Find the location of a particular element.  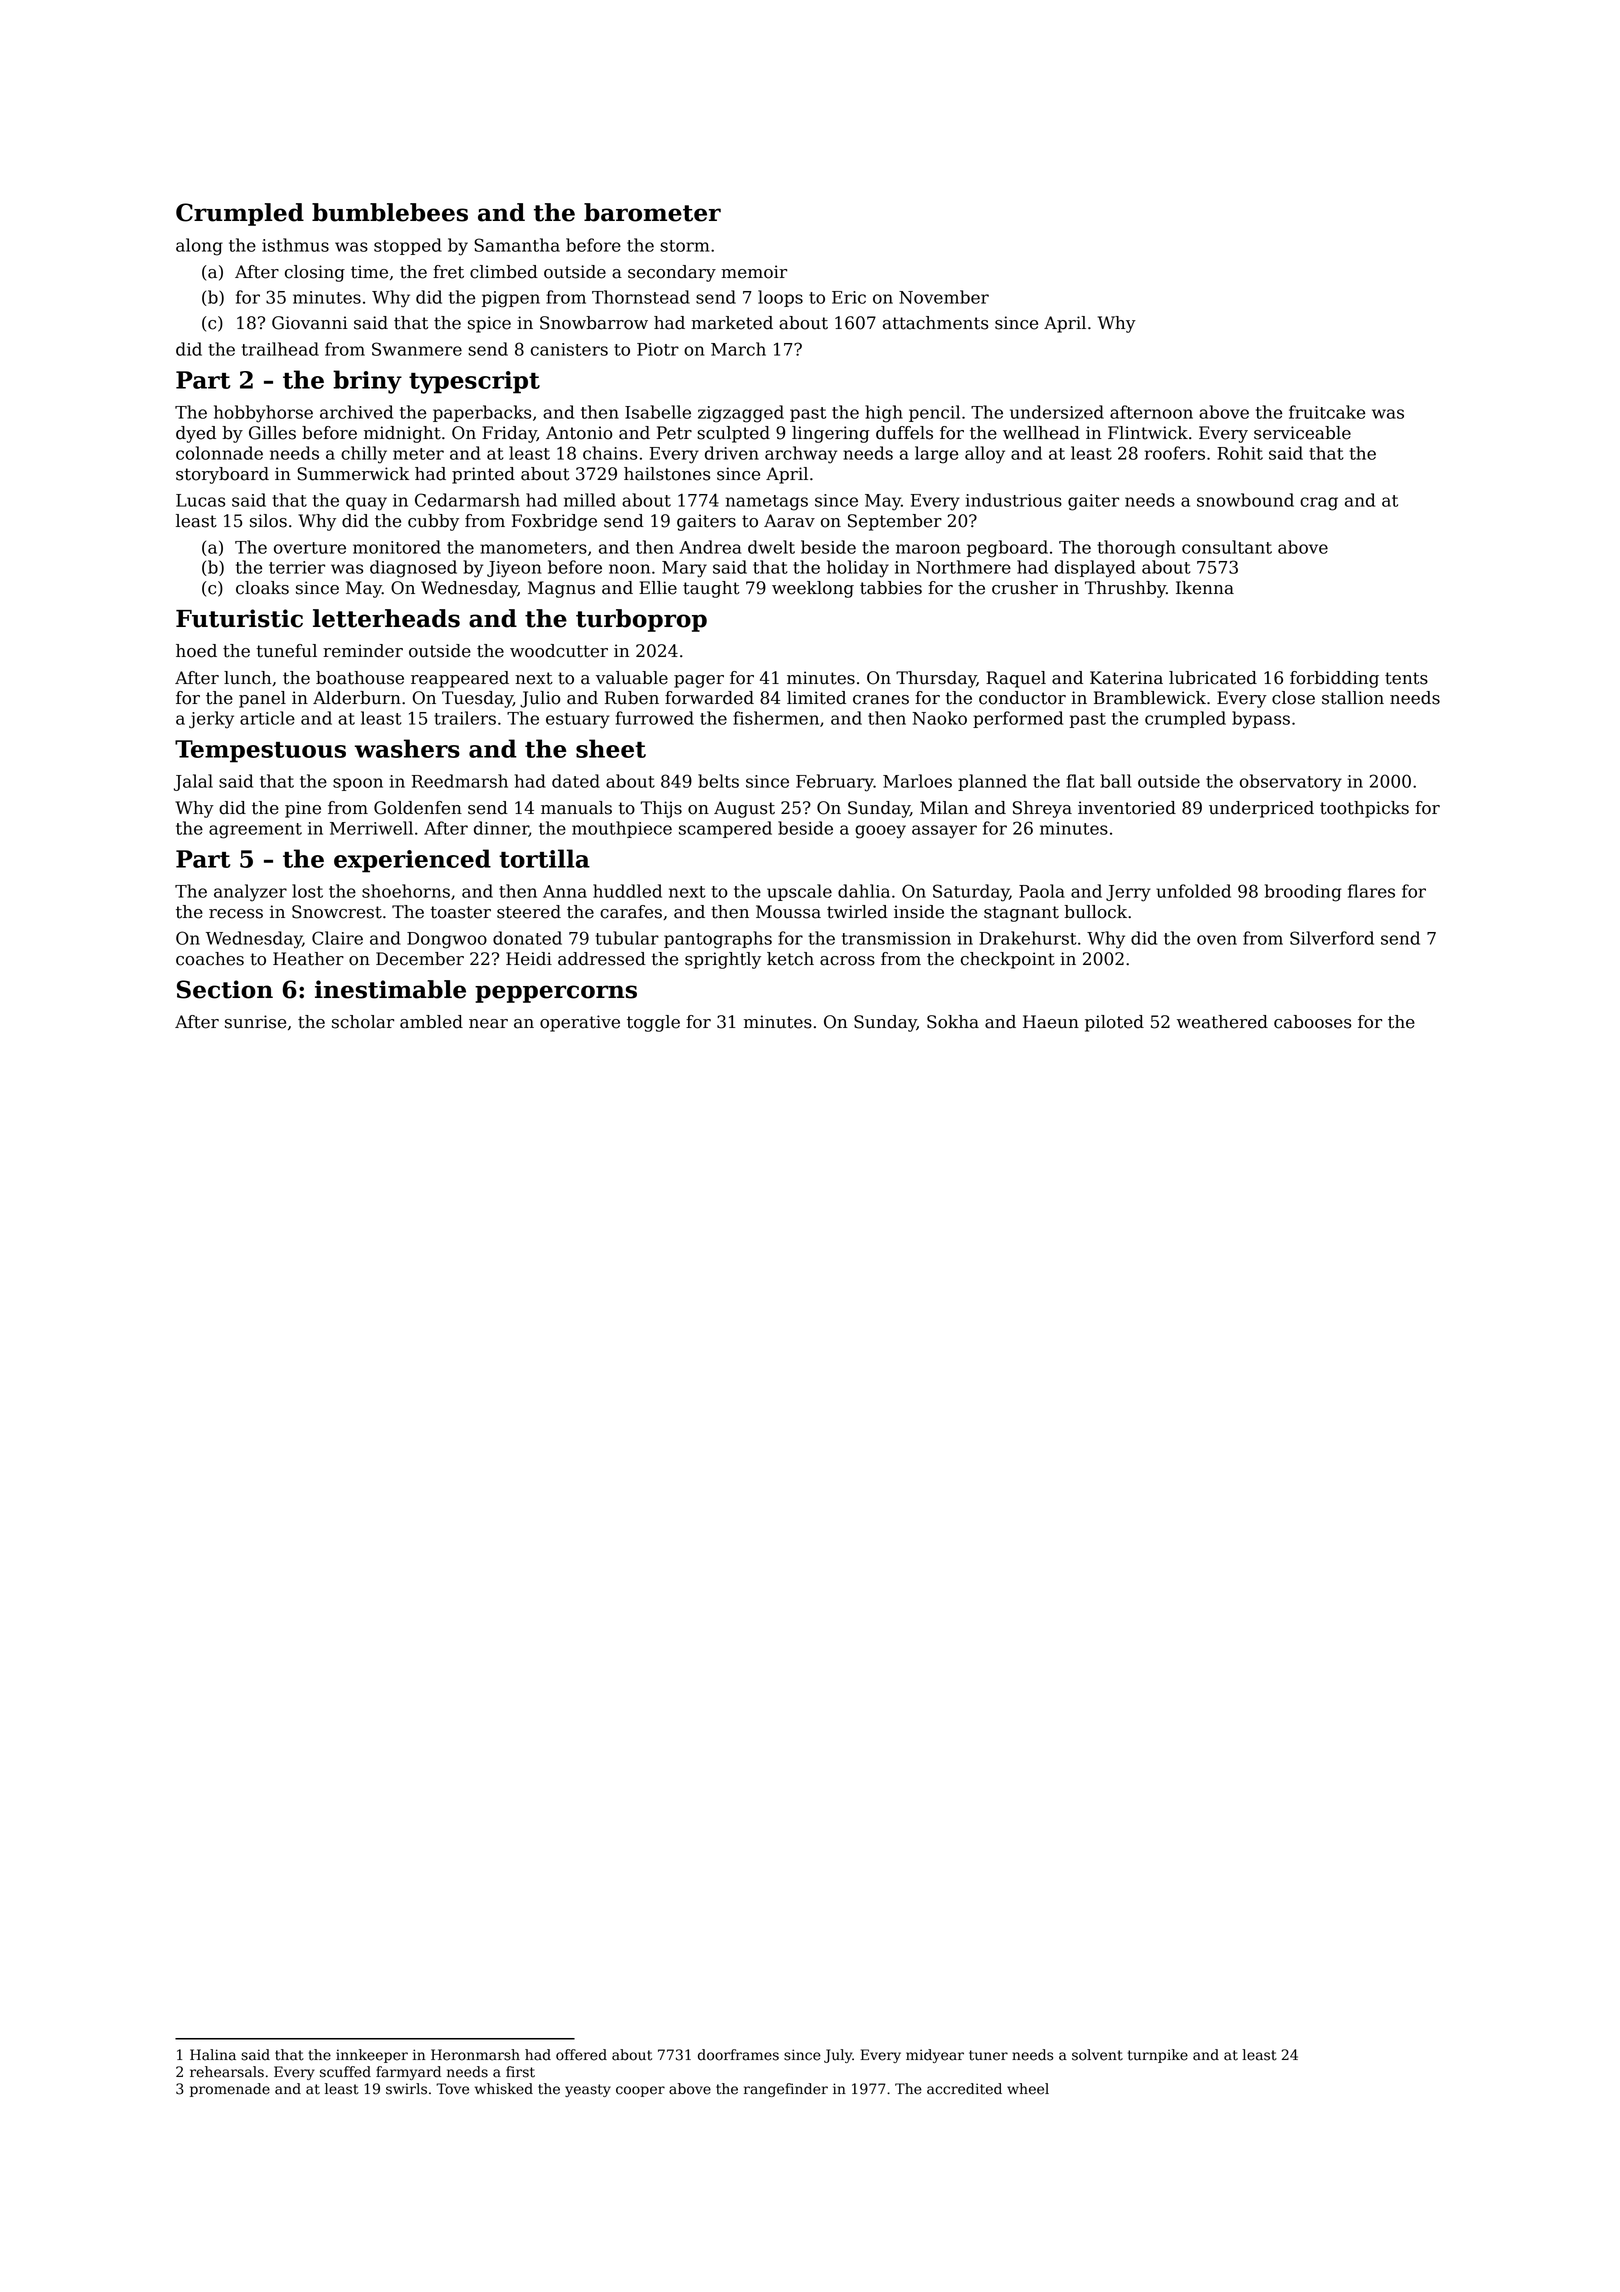

scholar is located at coordinates (363, 1022).
